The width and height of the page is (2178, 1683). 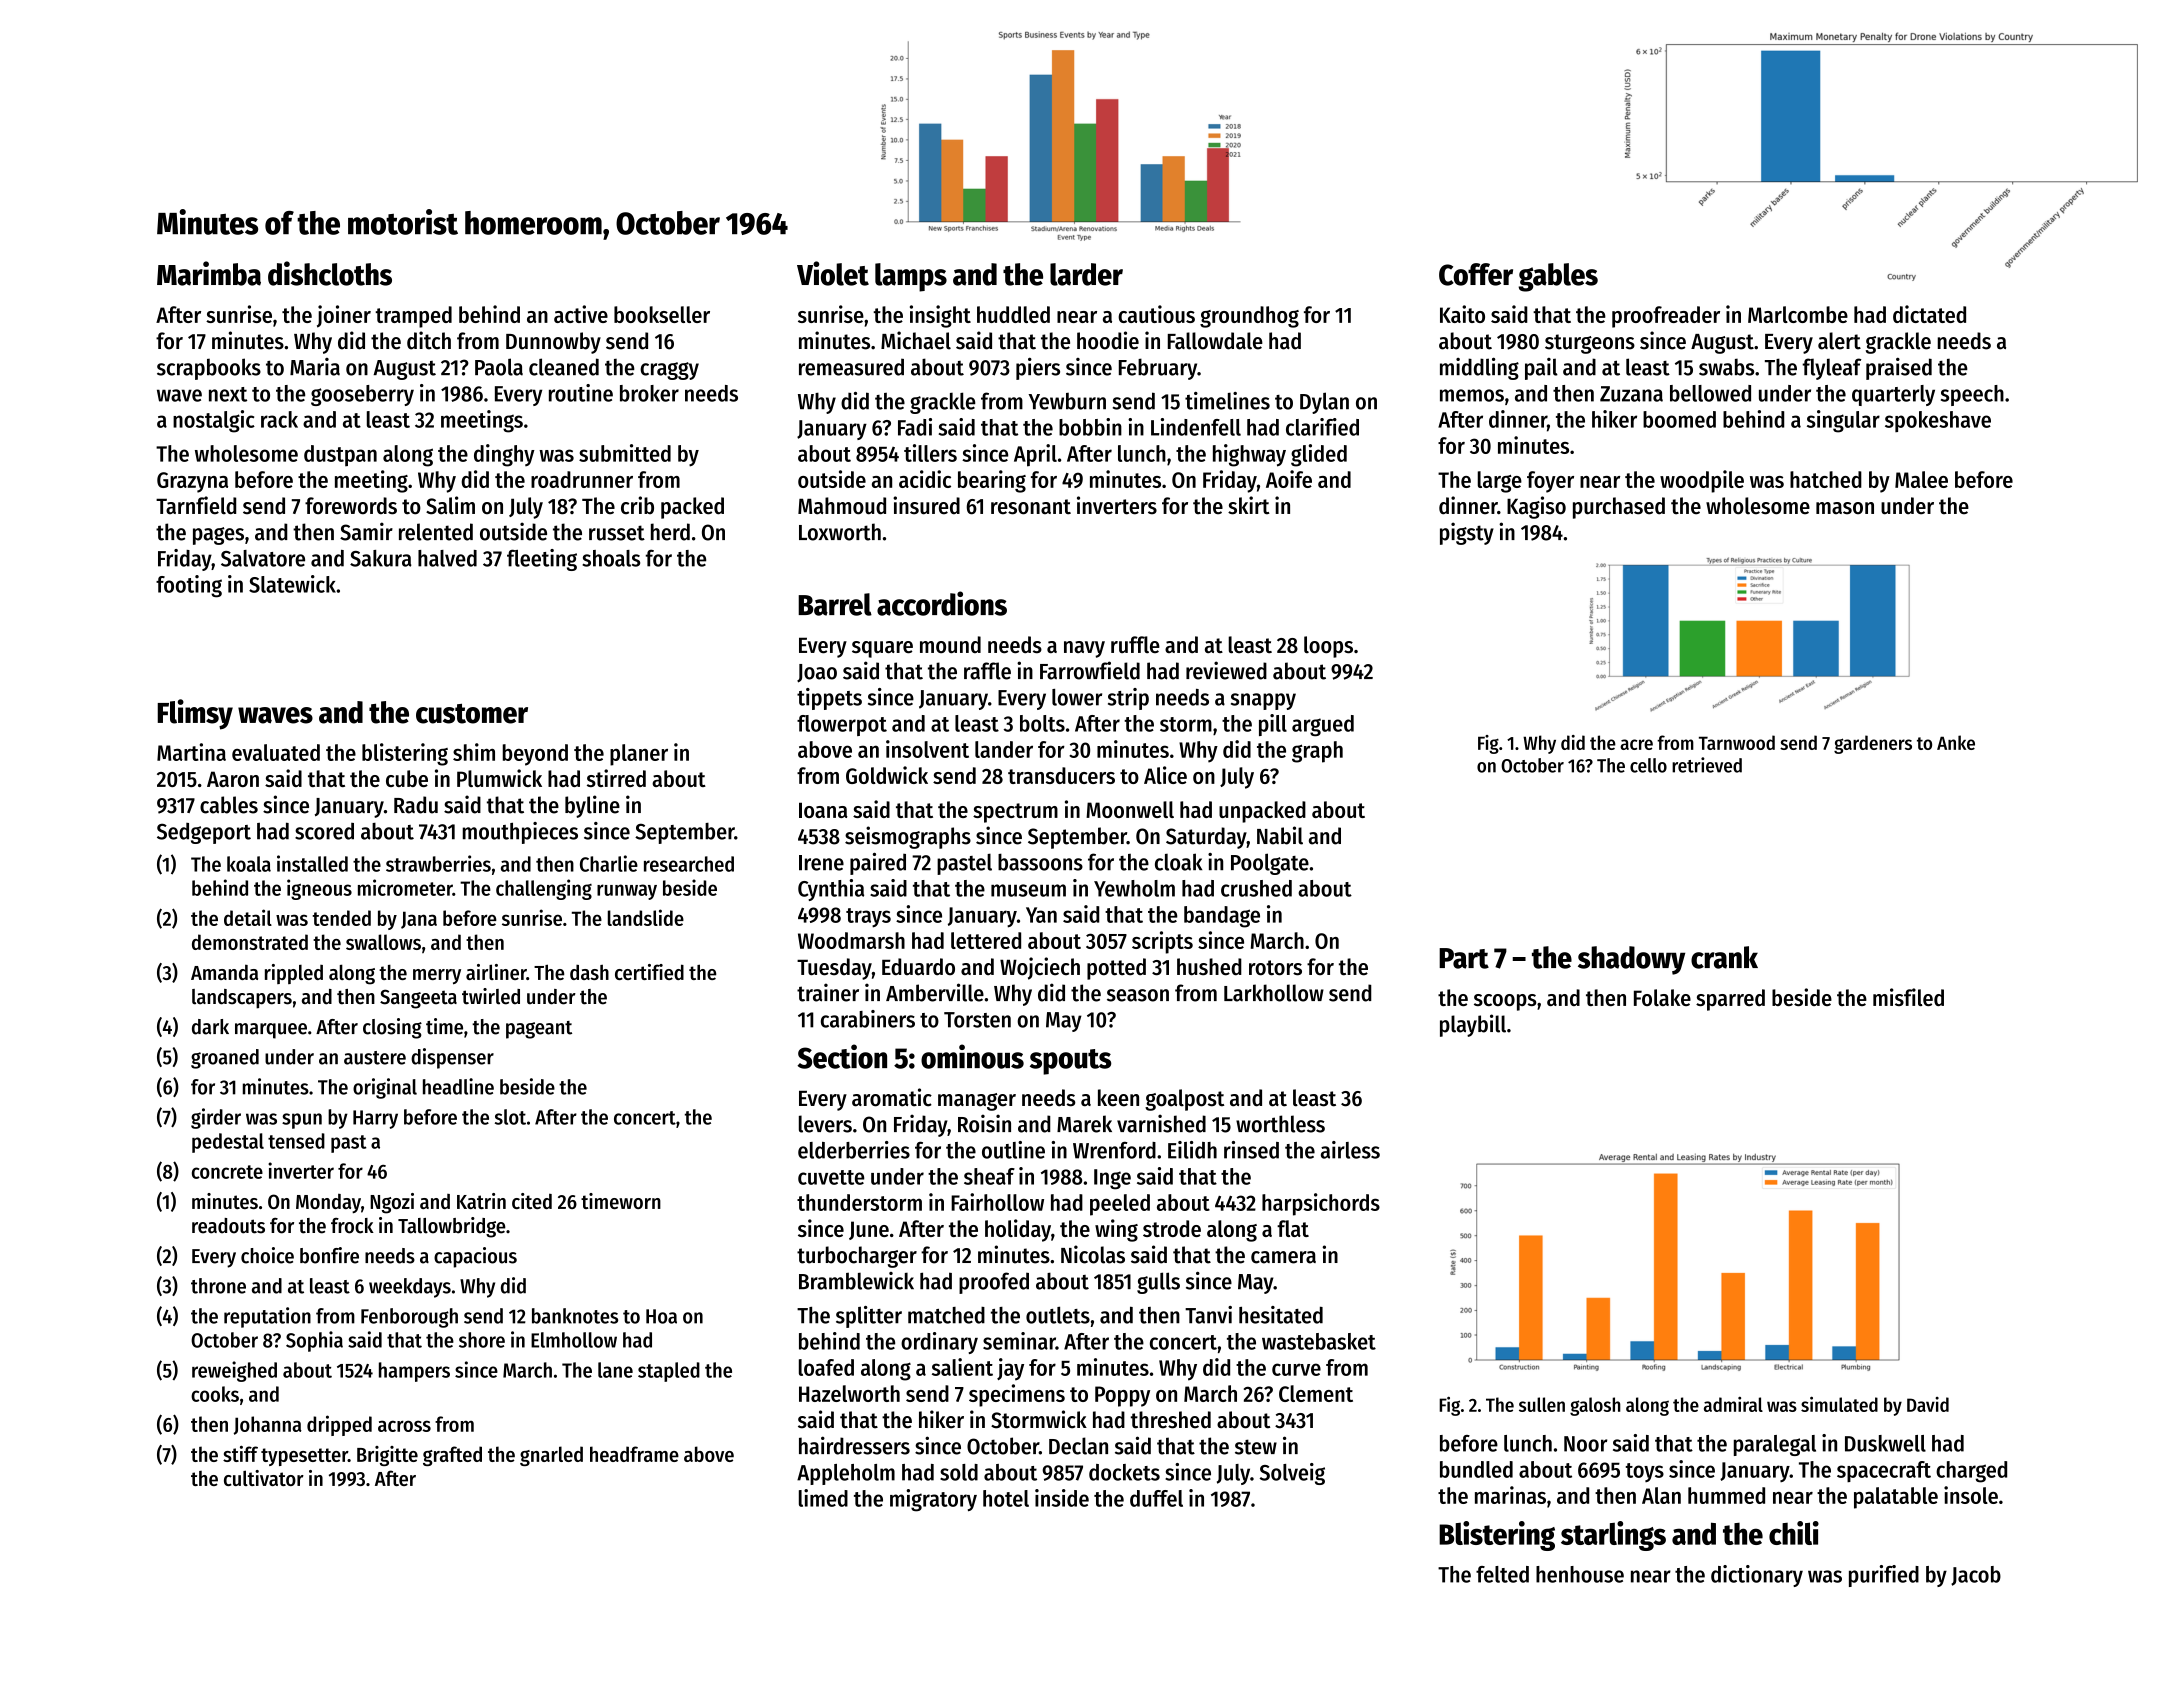 I want to click on Tarnfield, so click(x=196, y=505).
